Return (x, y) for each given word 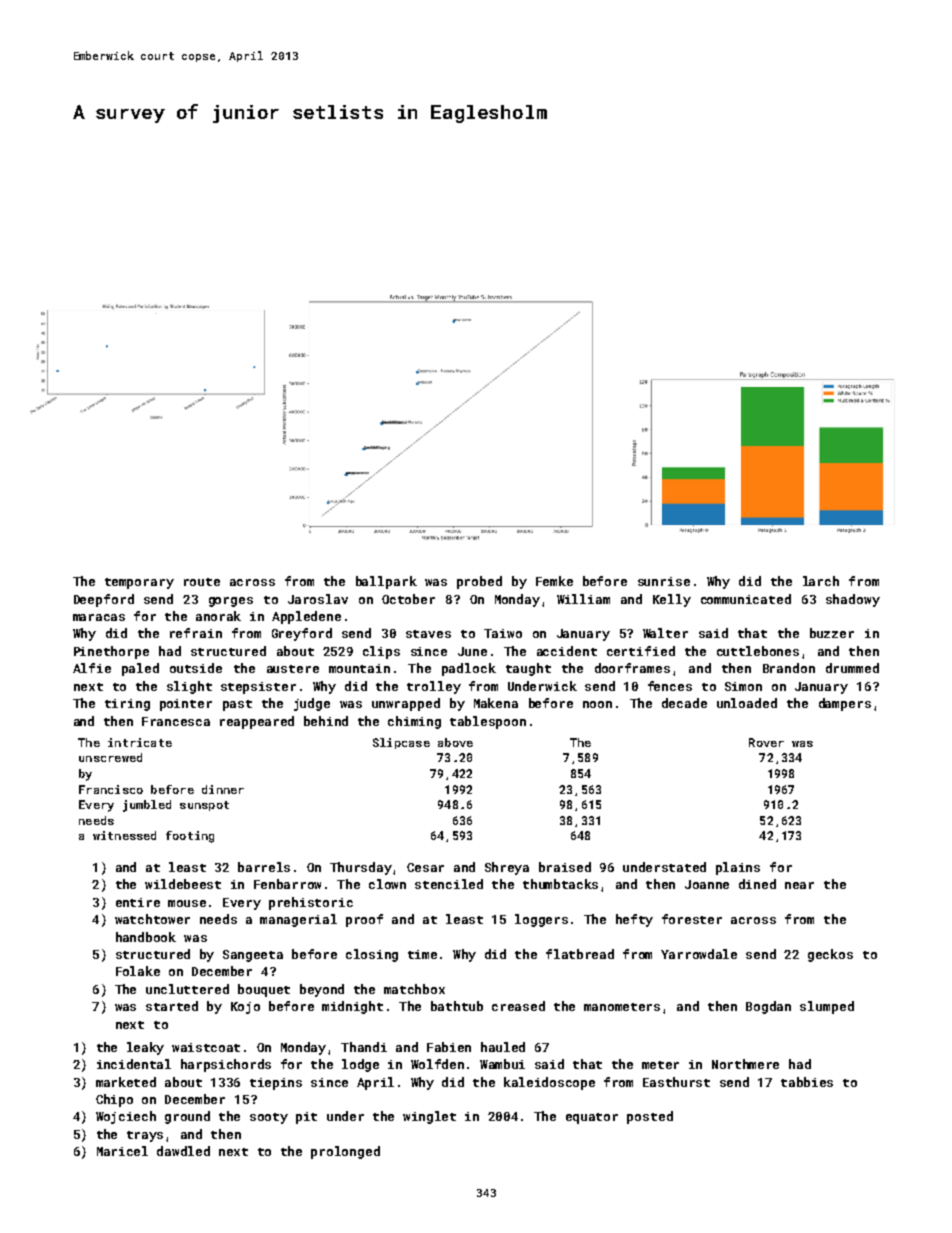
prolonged (345, 1152)
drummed (852, 668)
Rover (766, 742)
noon (597, 704)
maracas (99, 617)
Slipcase (401, 743)
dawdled (183, 1151)
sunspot (204, 806)
